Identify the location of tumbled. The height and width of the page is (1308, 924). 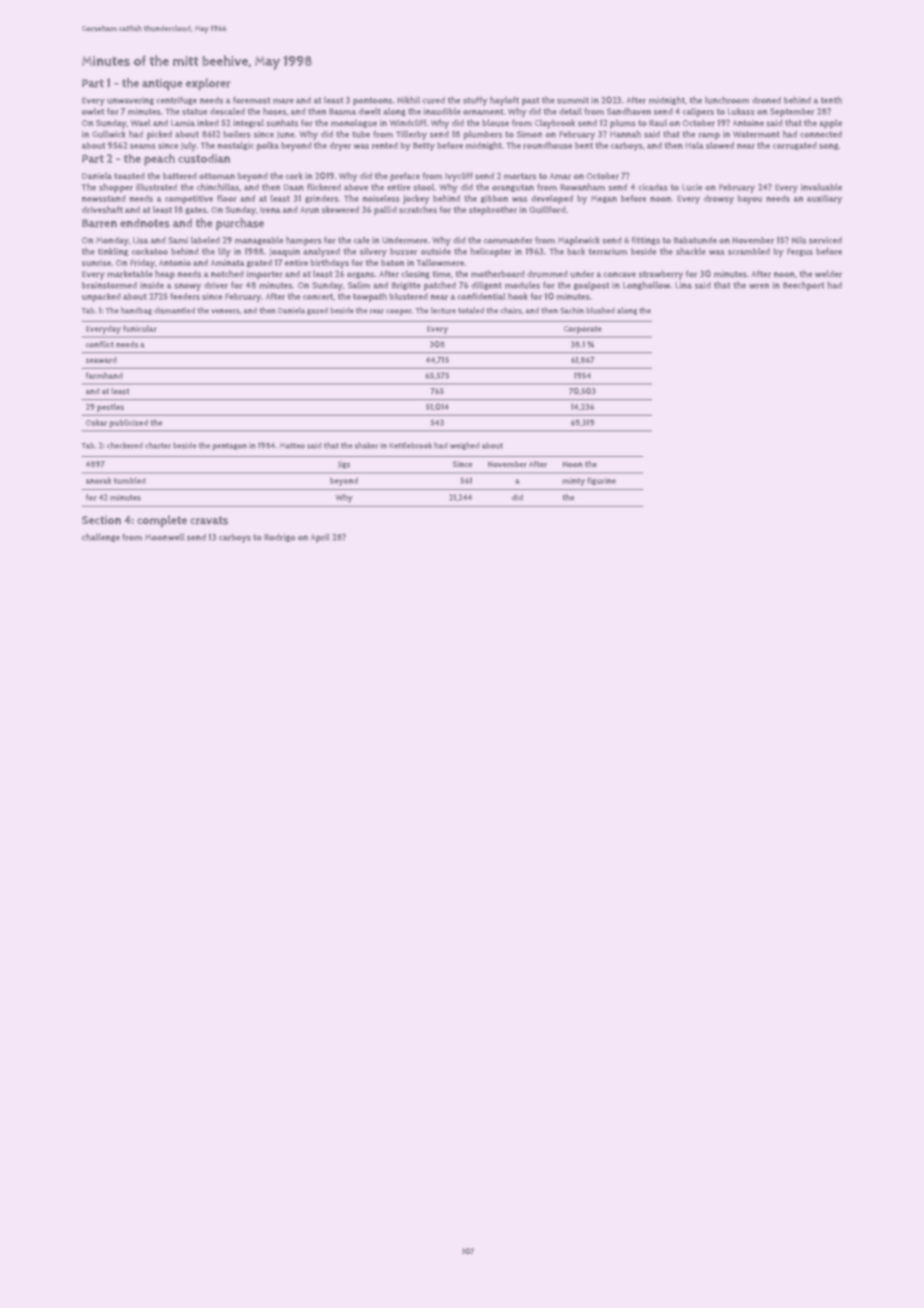
(130, 480).
